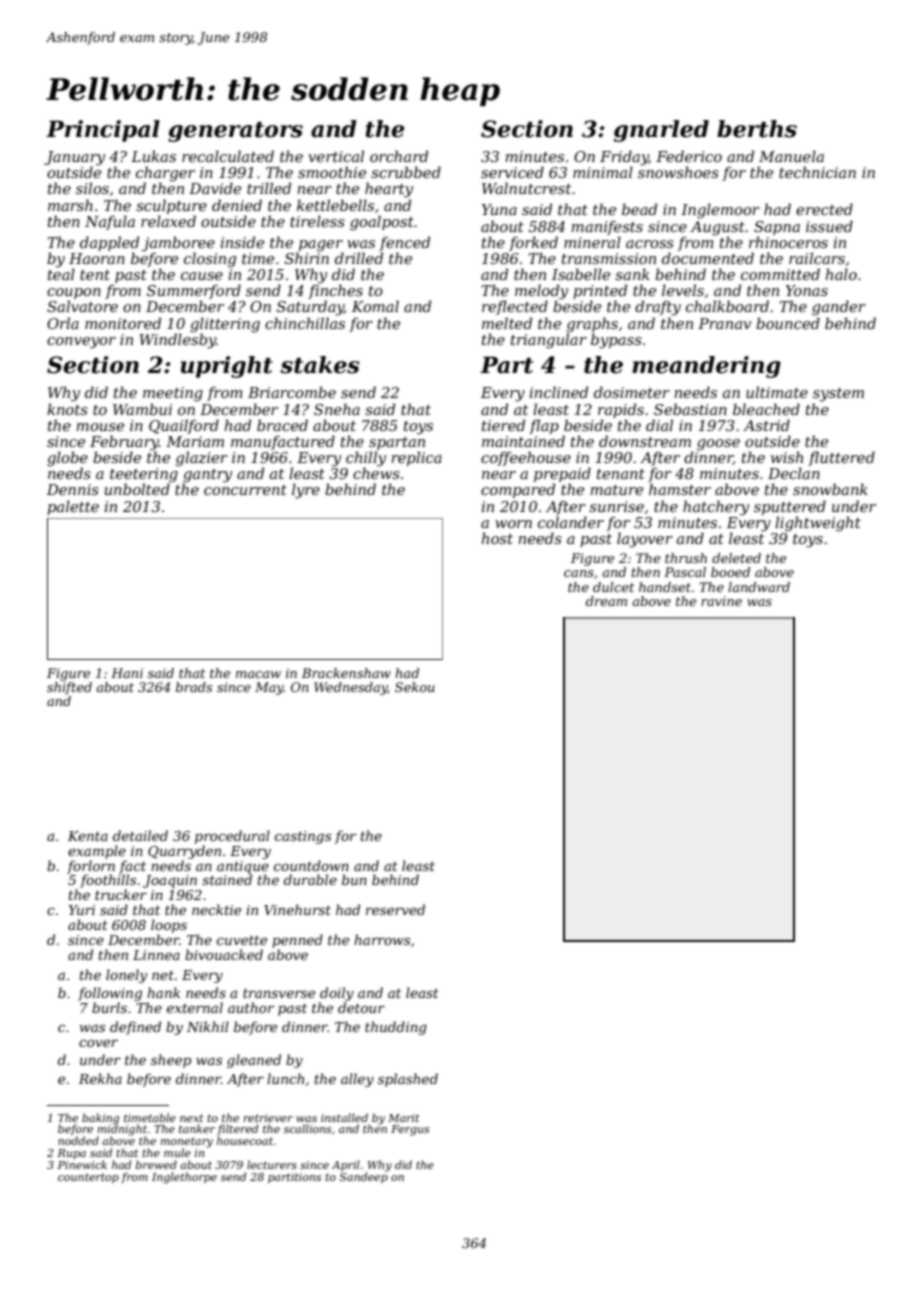  What do you see at coordinates (395, 909) in the screenshot?
I see `reserved` at bounding box center [395, 909].
